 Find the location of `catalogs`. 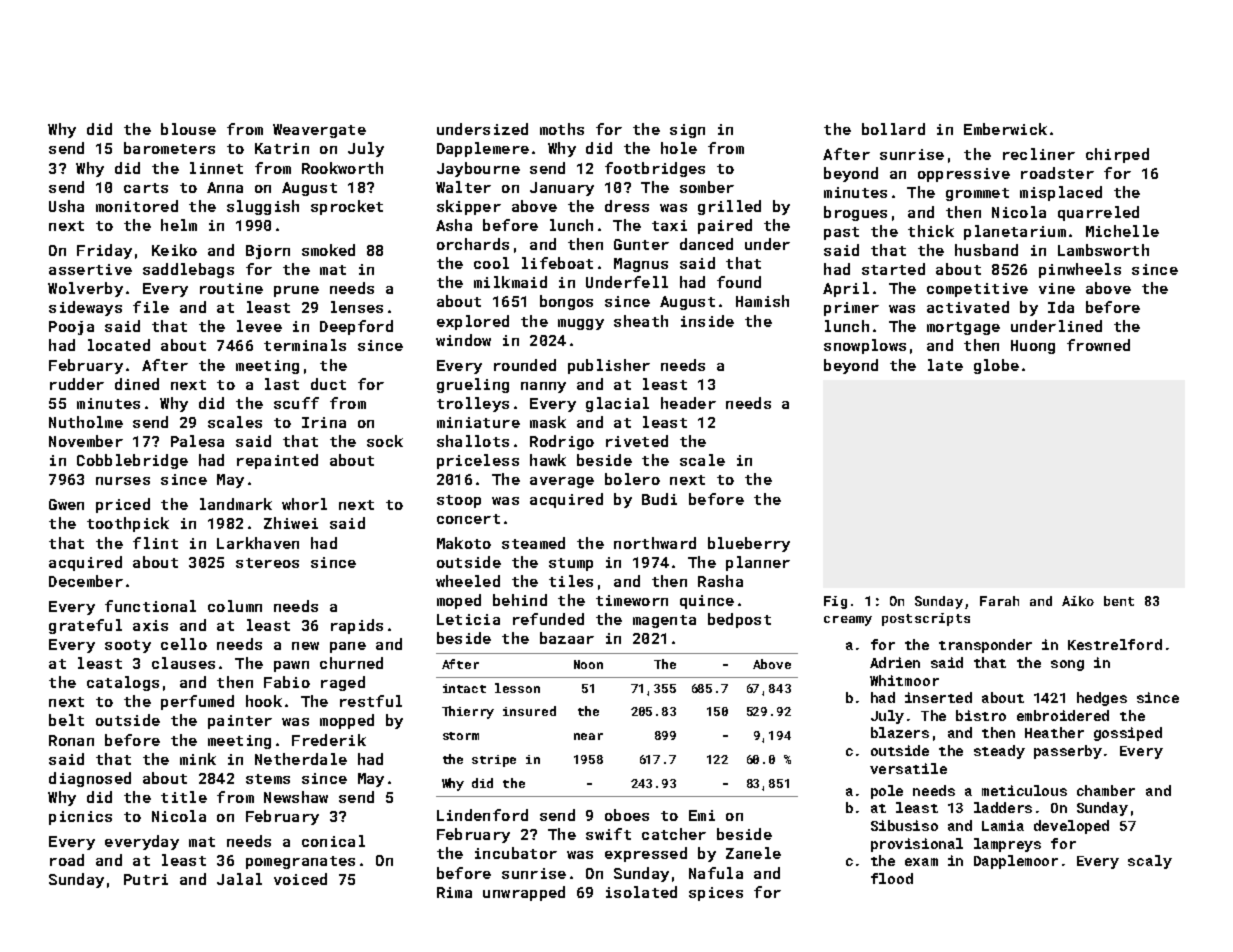

catalogs is located at coordinates (123, 683).
